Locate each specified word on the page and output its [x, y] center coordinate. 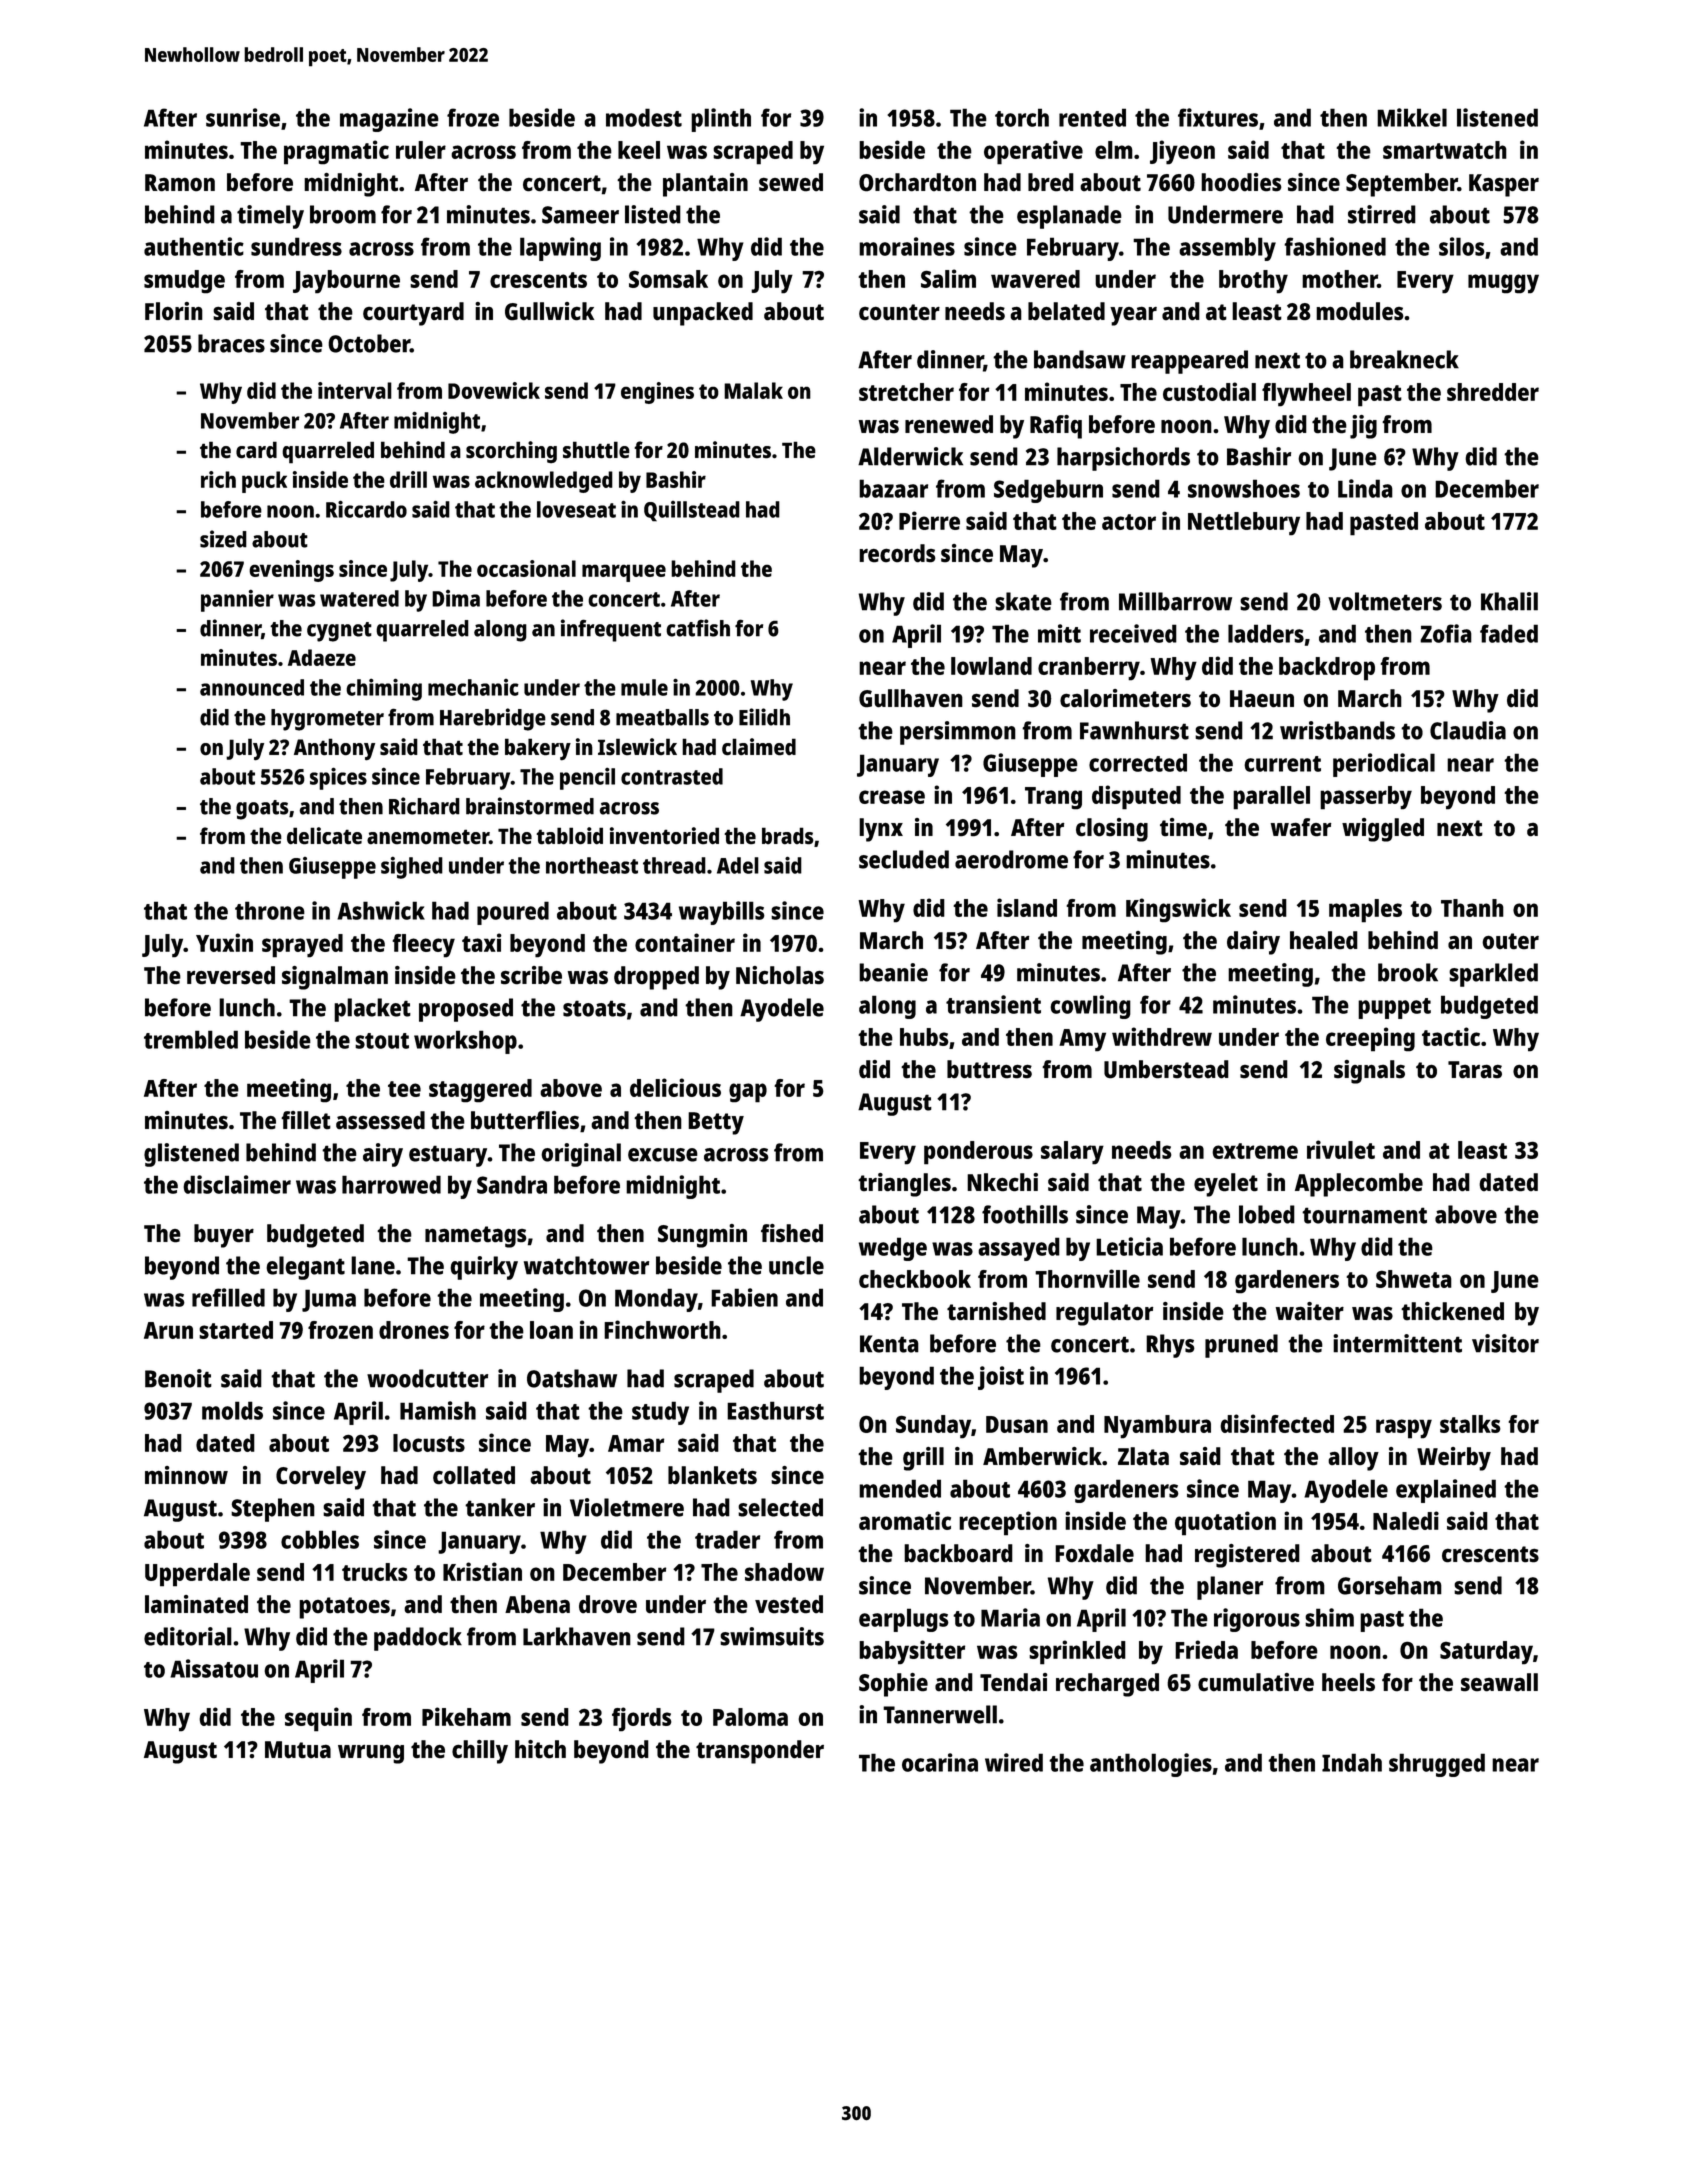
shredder [1493, 392]
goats [262, 810]
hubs [924, 1037]
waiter [1310, 1311]
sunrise [243, 117]
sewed [791, 182]
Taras [1475, 1070]
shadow [784, 1572]
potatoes [344, 1608]
